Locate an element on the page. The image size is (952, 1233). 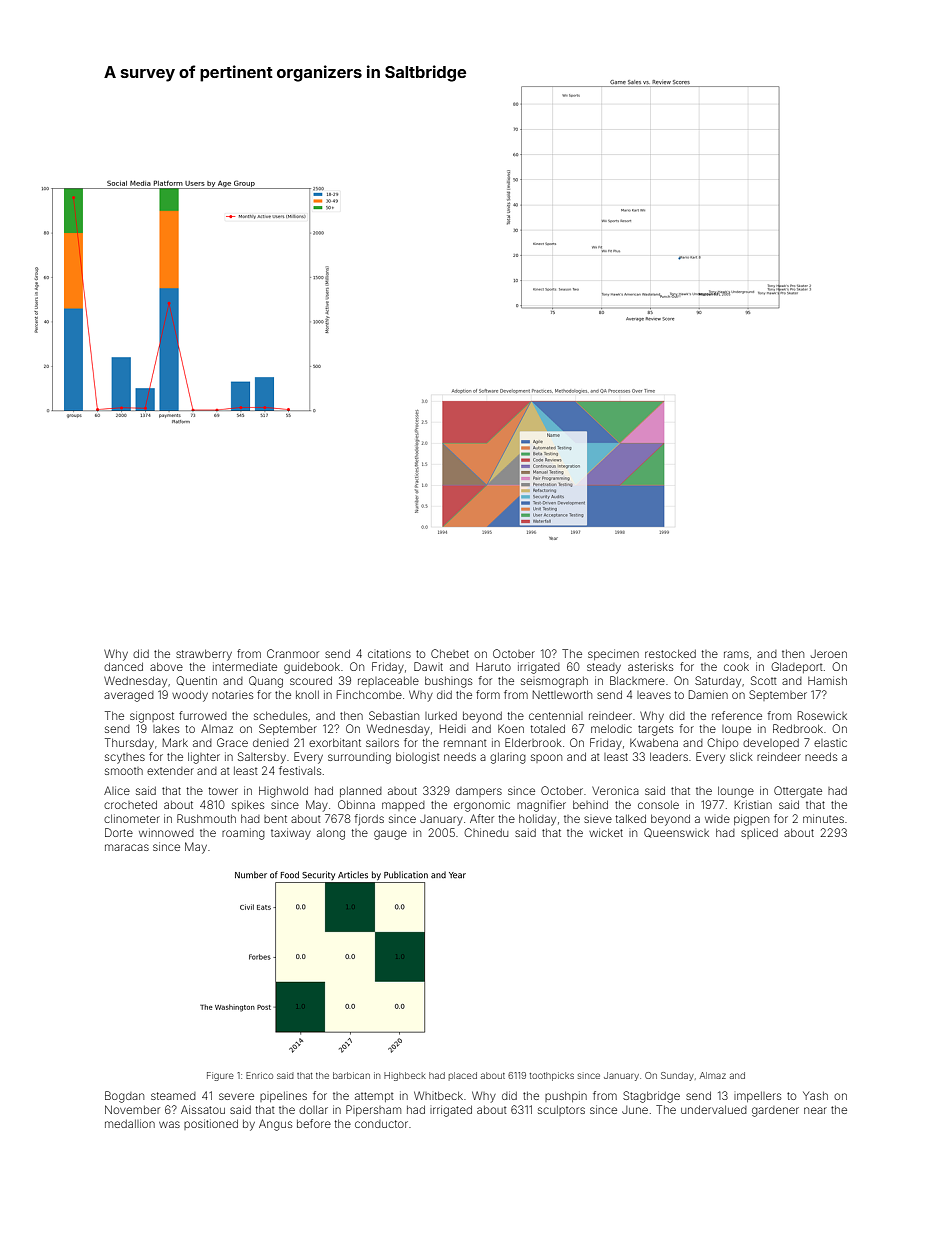
biologist is located at coordinates (418, 758).
